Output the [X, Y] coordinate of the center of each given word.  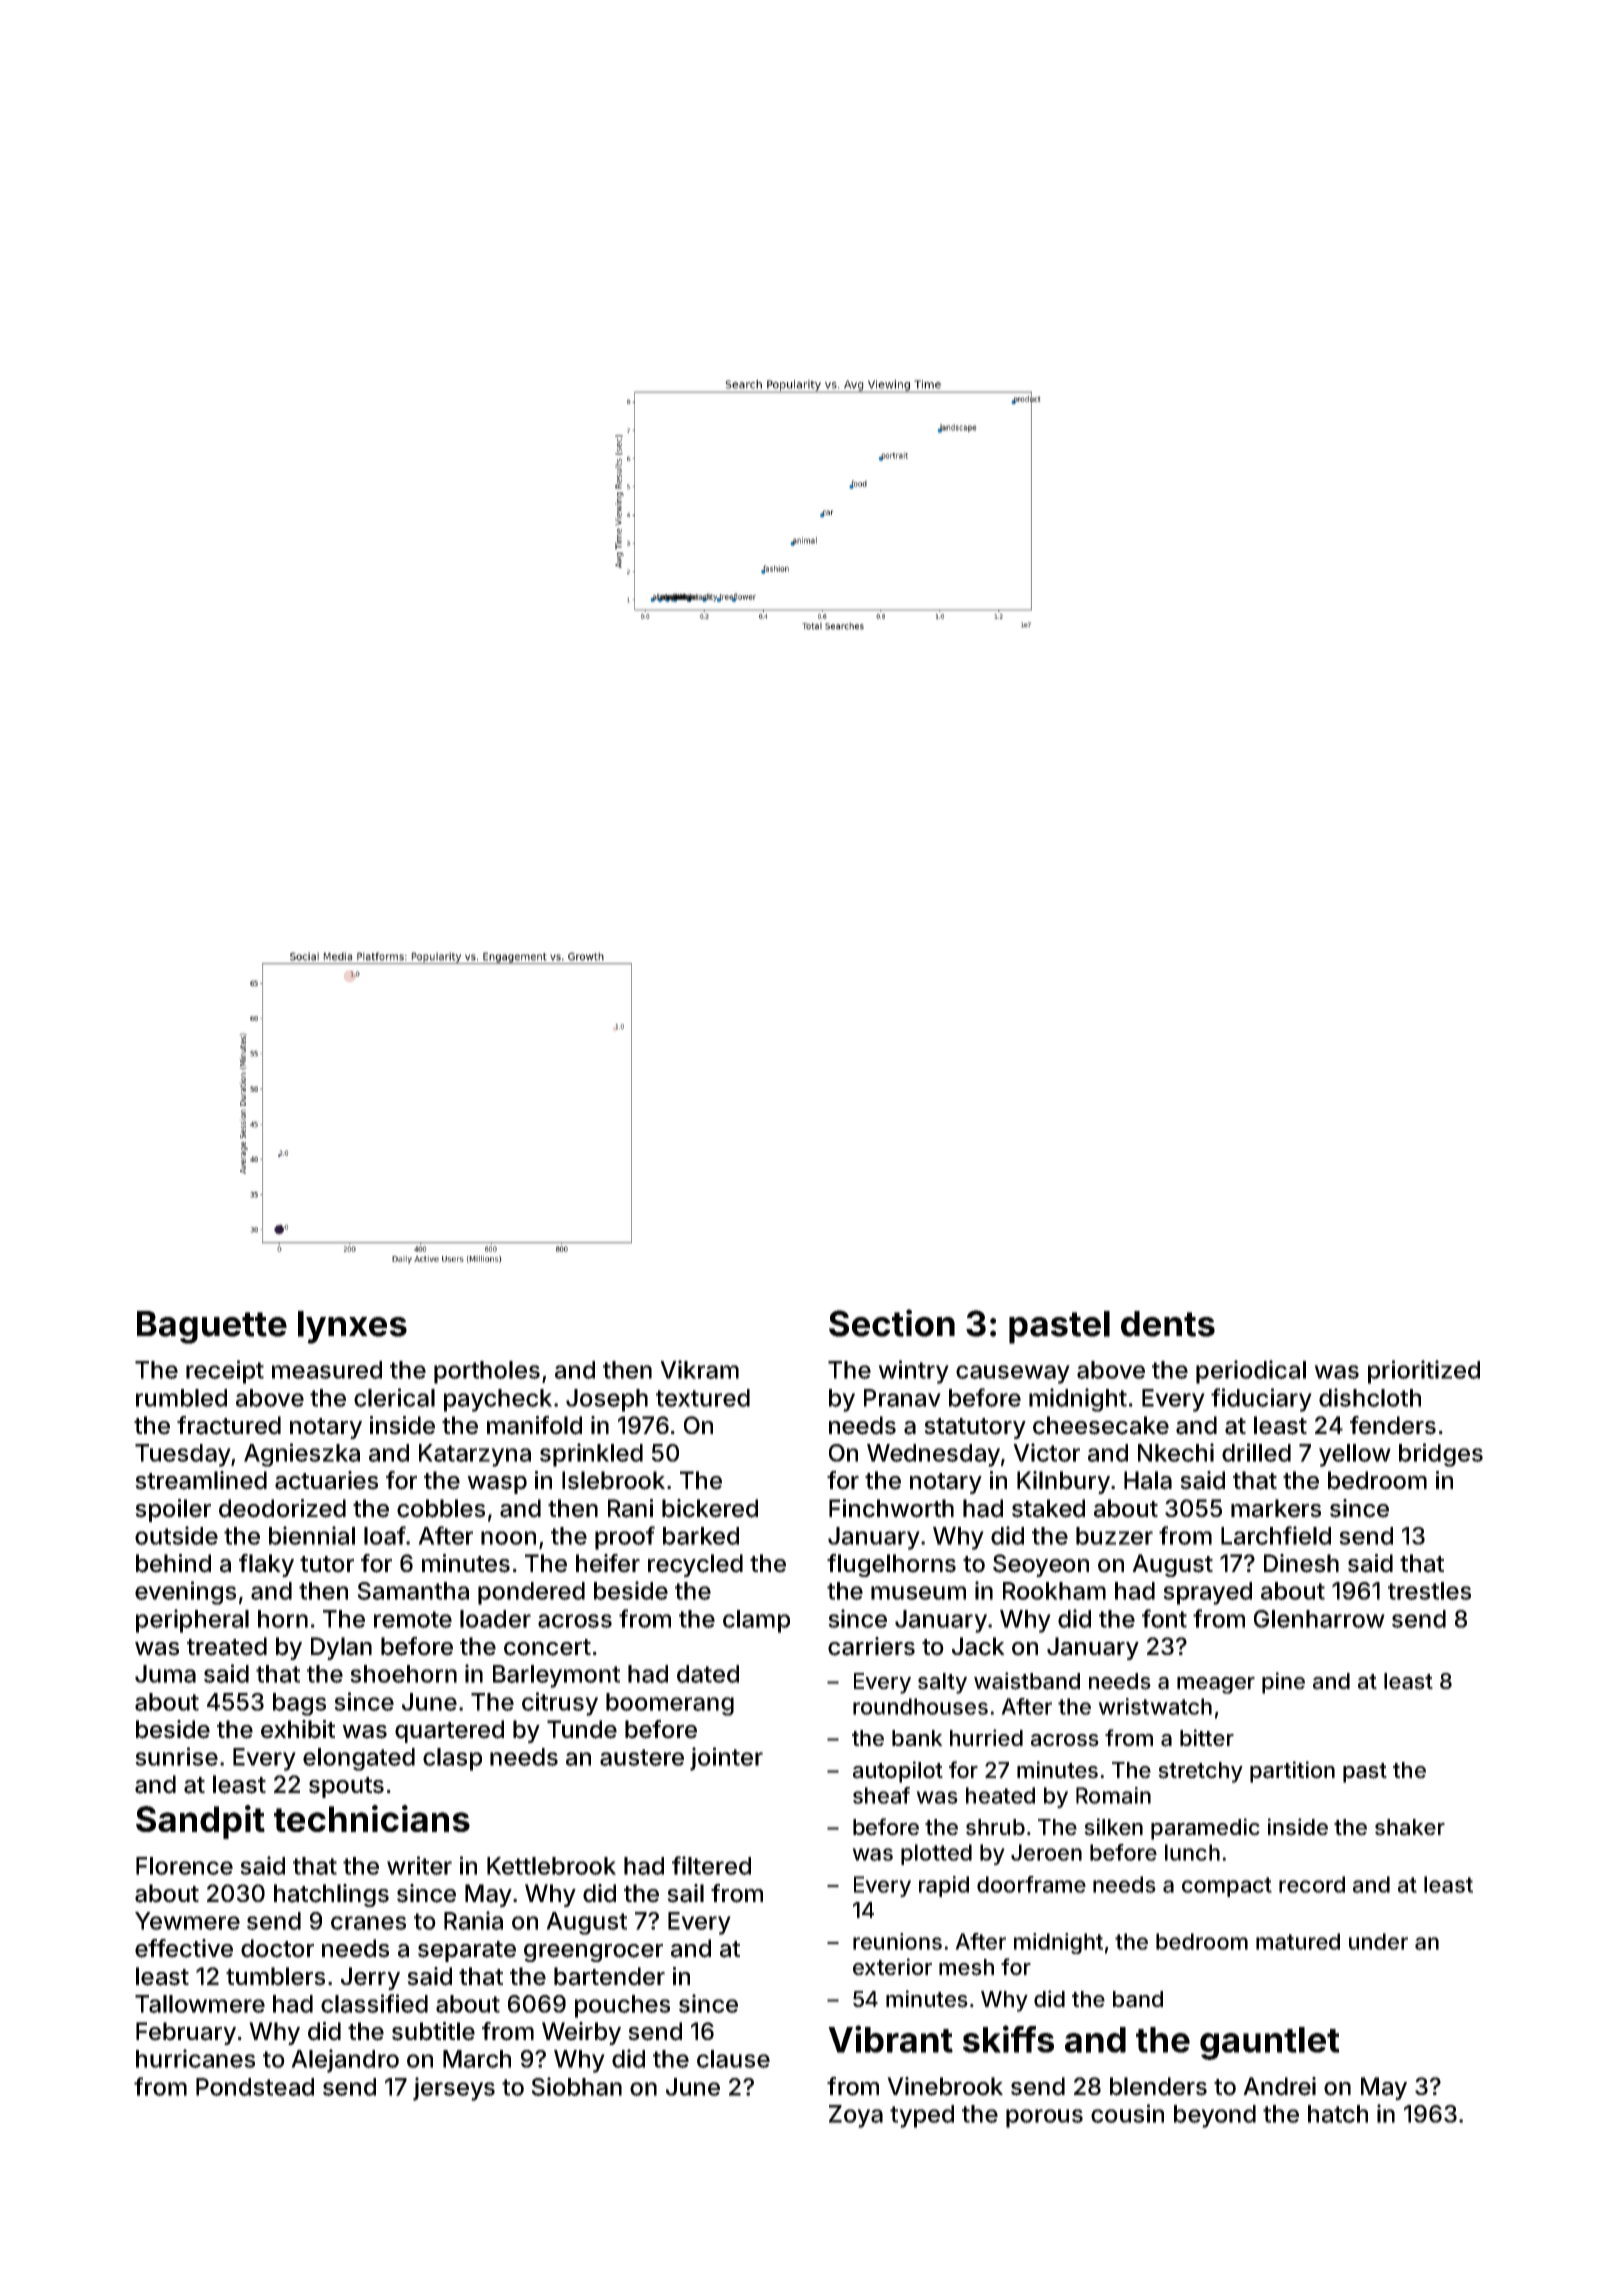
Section [892, 1323]
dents [1168, 1324]
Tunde [582, 1729]
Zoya [856, 2116]
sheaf [881, 1795]
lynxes [352, 1327]
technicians [372, 1818]
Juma [165, 1674]
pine [1283, 1683]
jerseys [454, 2089]
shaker [1410, 1827]
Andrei [1279, 2086]
